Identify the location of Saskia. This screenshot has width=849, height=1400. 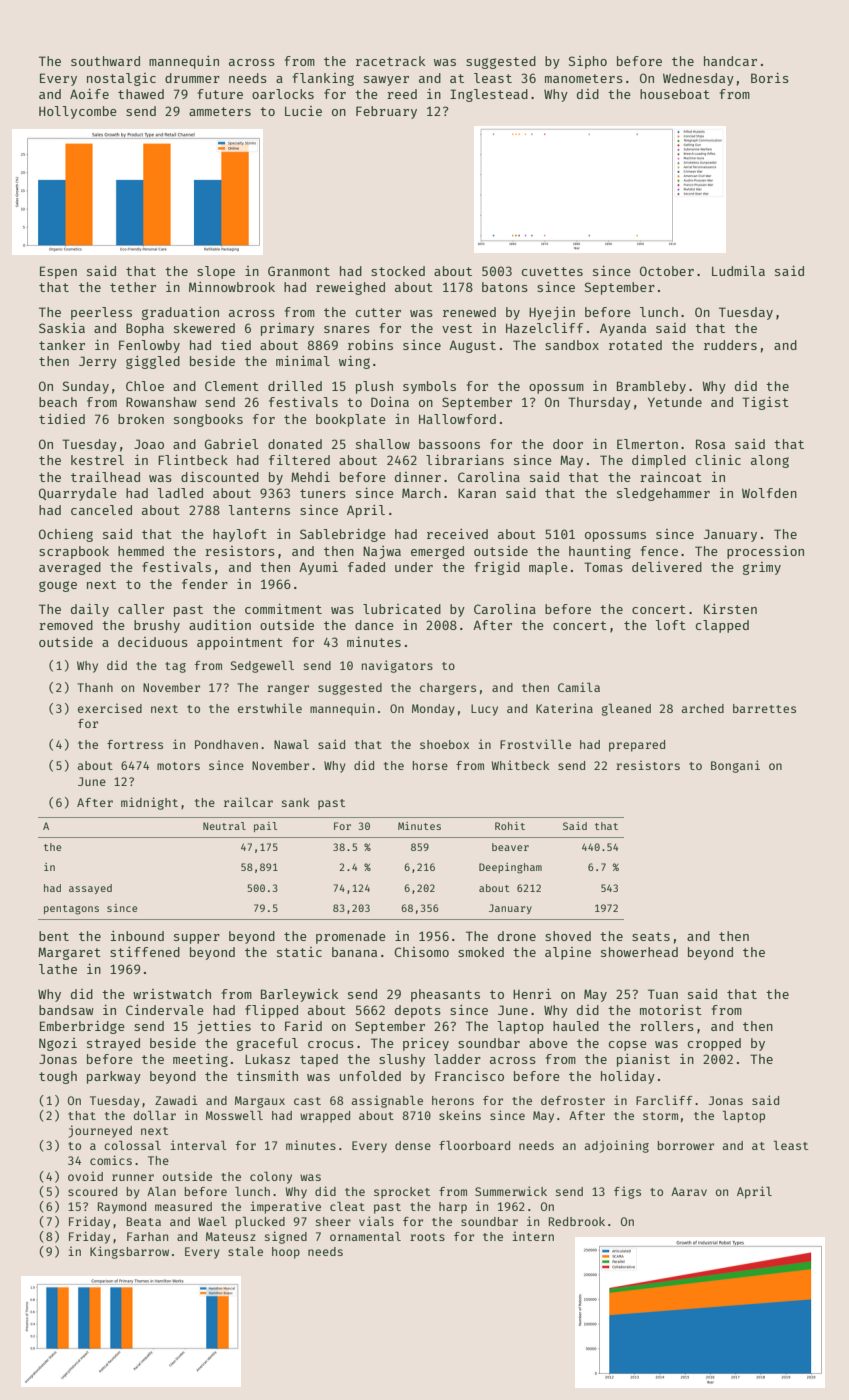
(62, 328).
